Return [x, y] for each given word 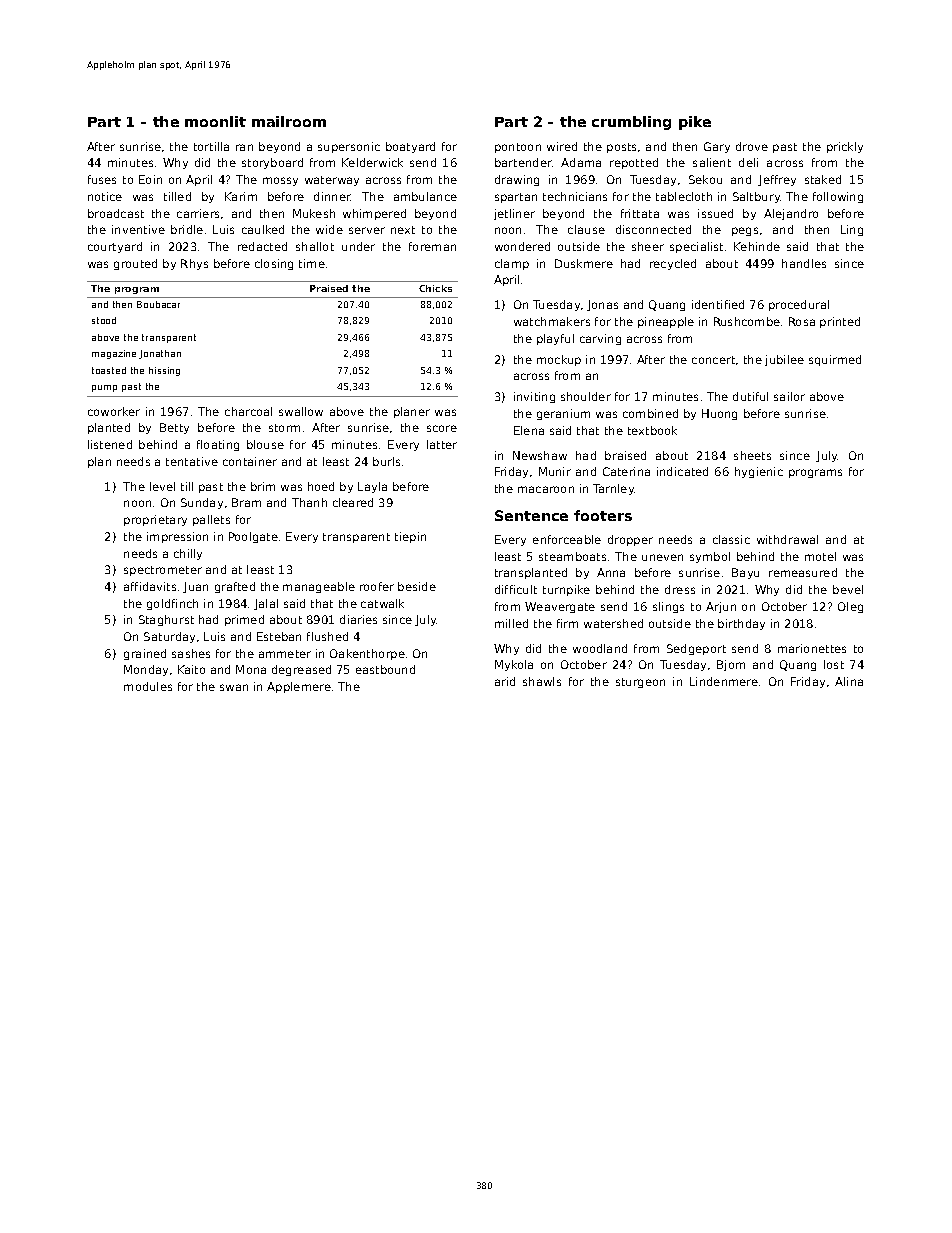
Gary [717, 147]
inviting [534, 397]
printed [840, 322]
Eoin [150, 179]
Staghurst [166, 620]
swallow [301, 411]
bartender [523, 162]
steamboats [572, 556]
